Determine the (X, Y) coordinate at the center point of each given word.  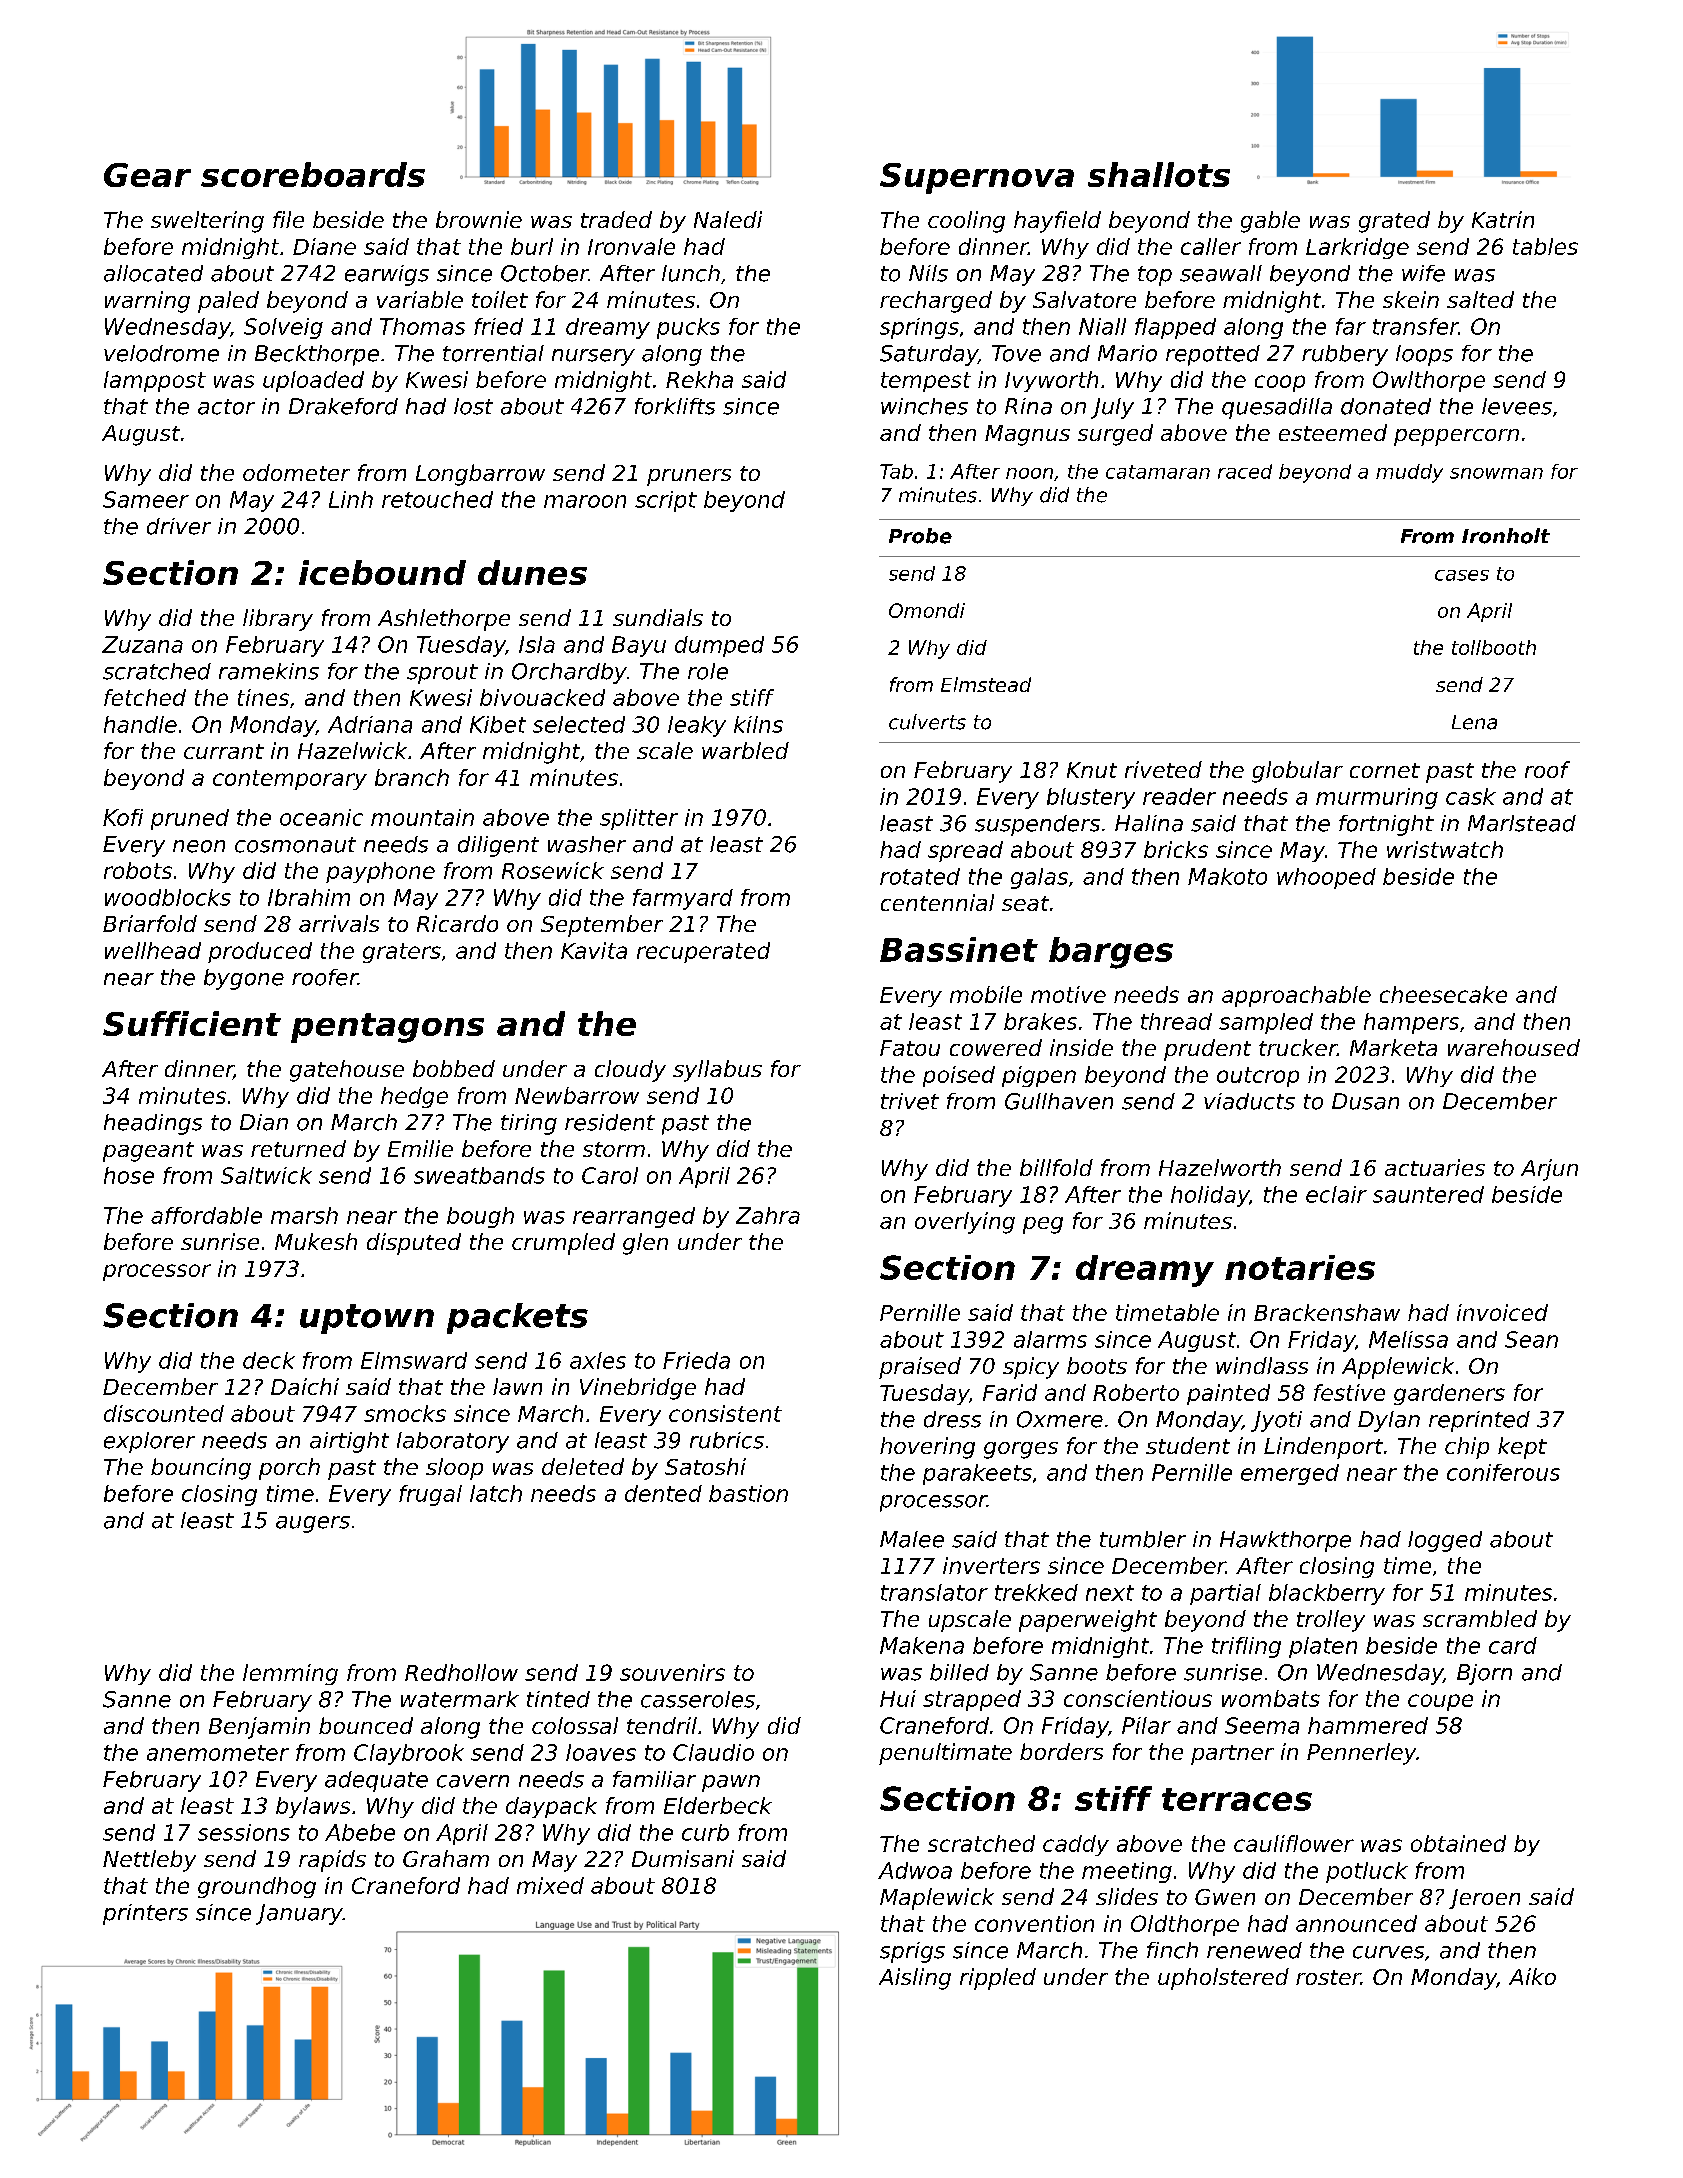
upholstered (1223, 1979)
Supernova (977, 178)
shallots (1159, 174)
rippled (998, 1979)
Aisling (915, 1979)
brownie (479, 219)
